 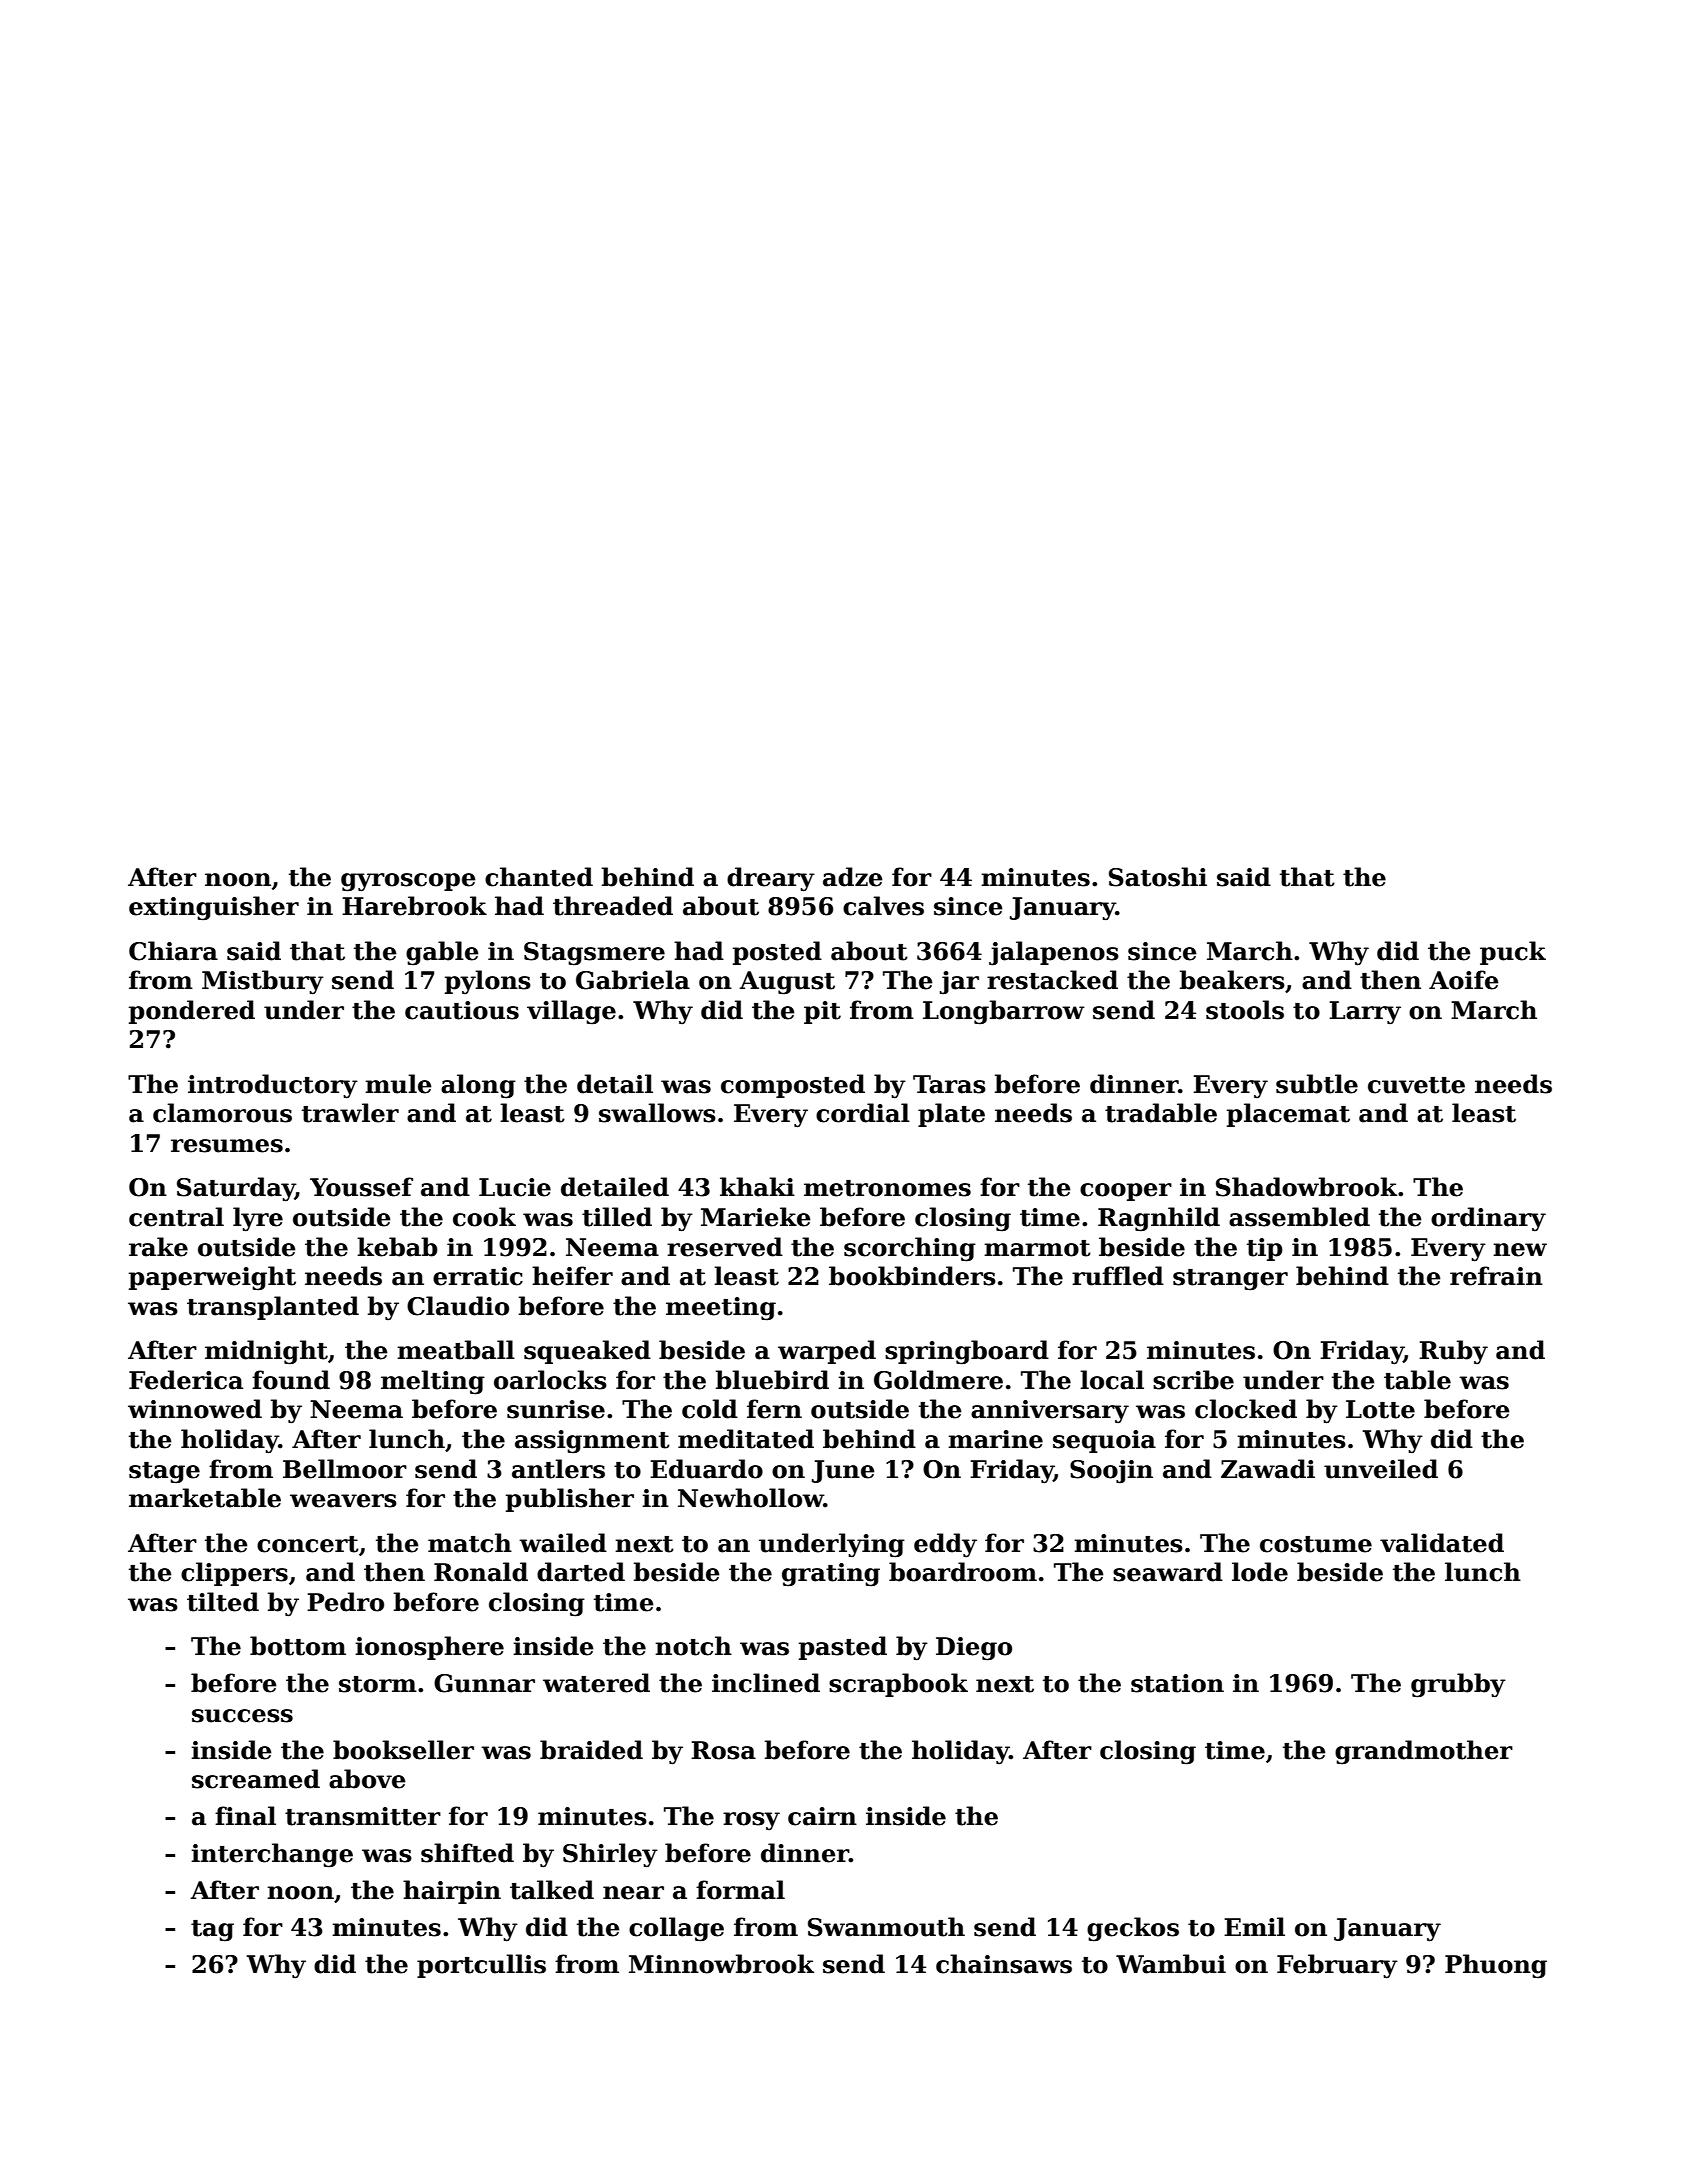 What do you see at coordinates (757, 1187) in the image?
I see `khaki` at bounding box center [757, 1187].
